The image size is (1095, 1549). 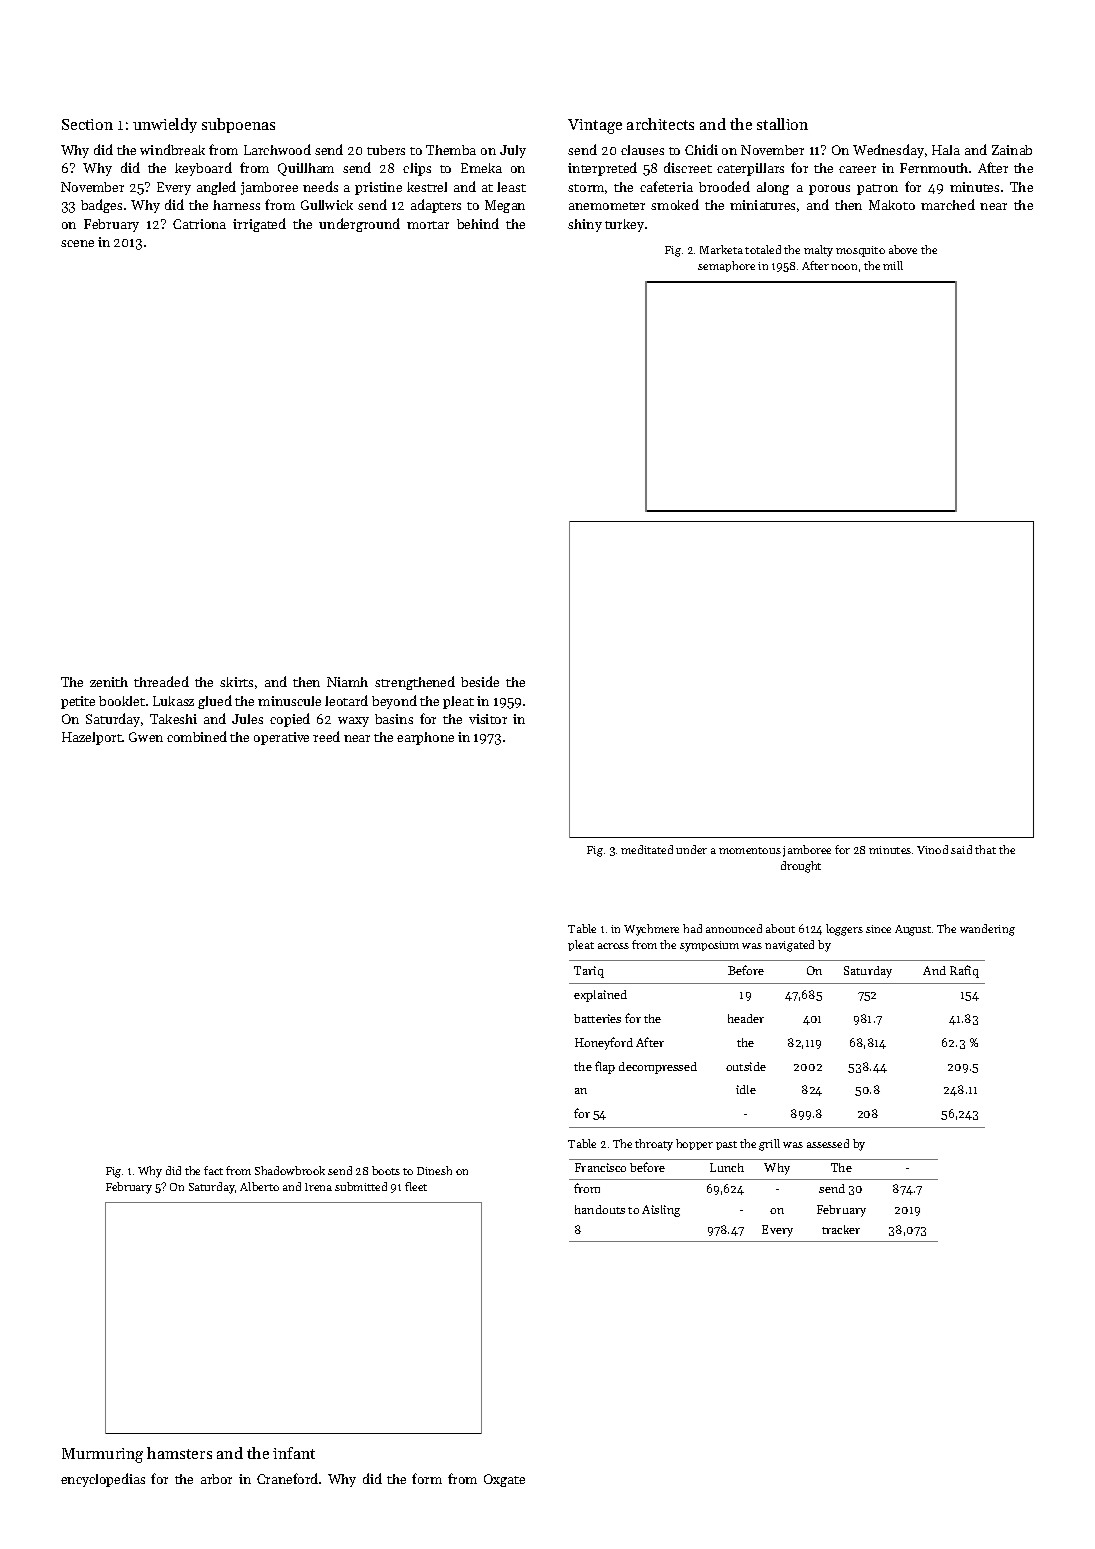 I want to click on stallion, so click(x=782, y=124).
